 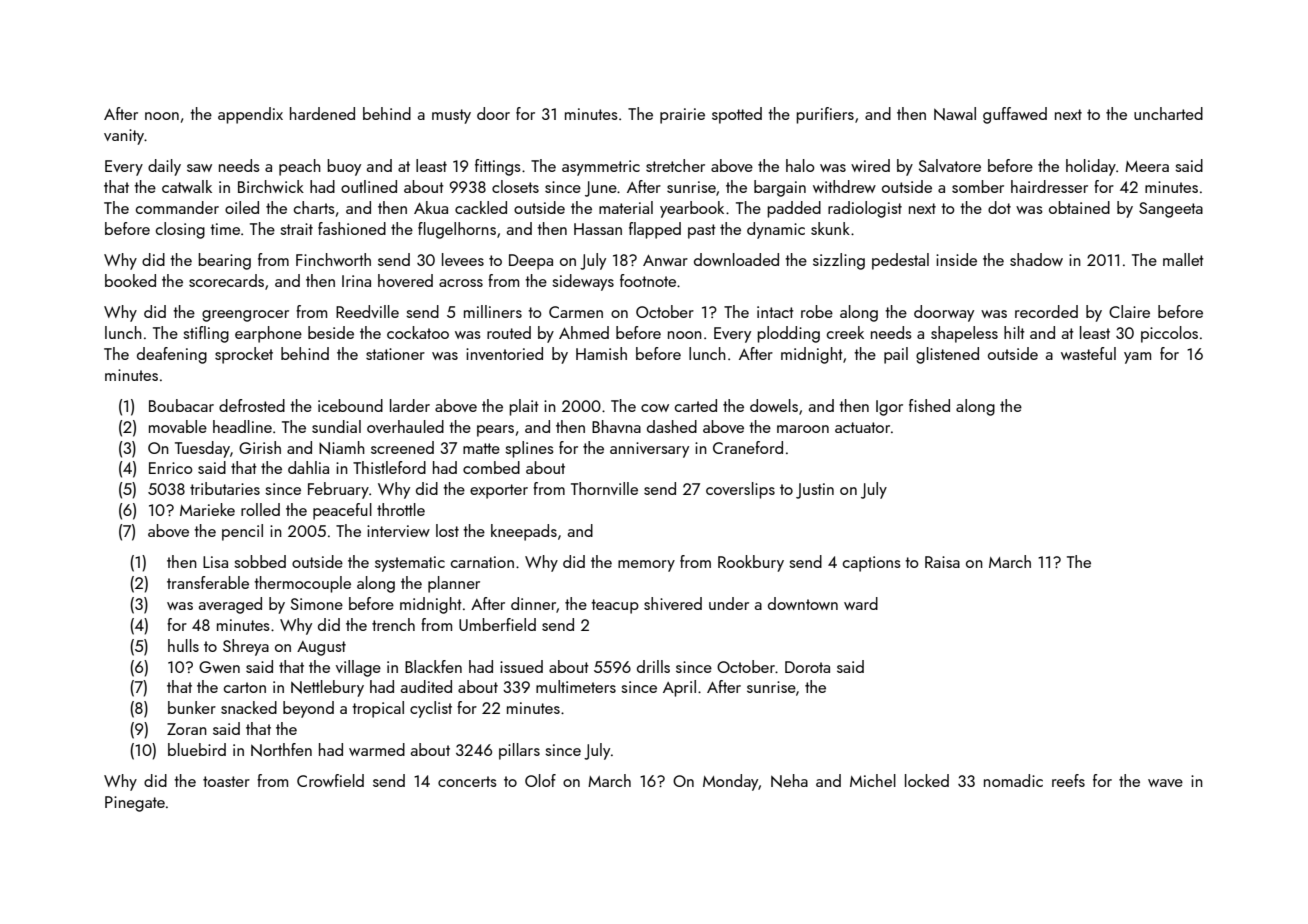 I want to click on bluebird, so click(x=197, y=749).
